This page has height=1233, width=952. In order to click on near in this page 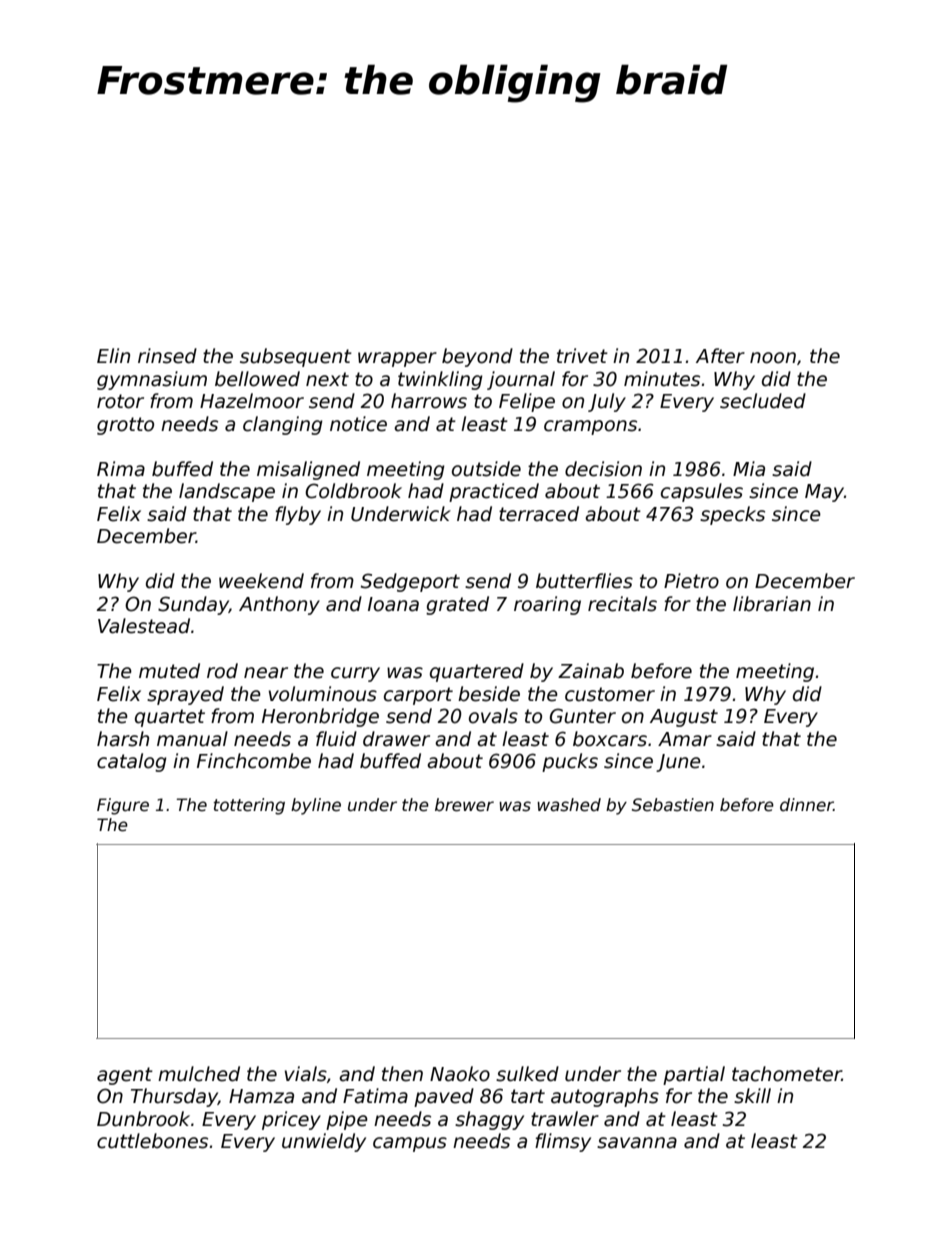, I will do `click(266, 673)`.
